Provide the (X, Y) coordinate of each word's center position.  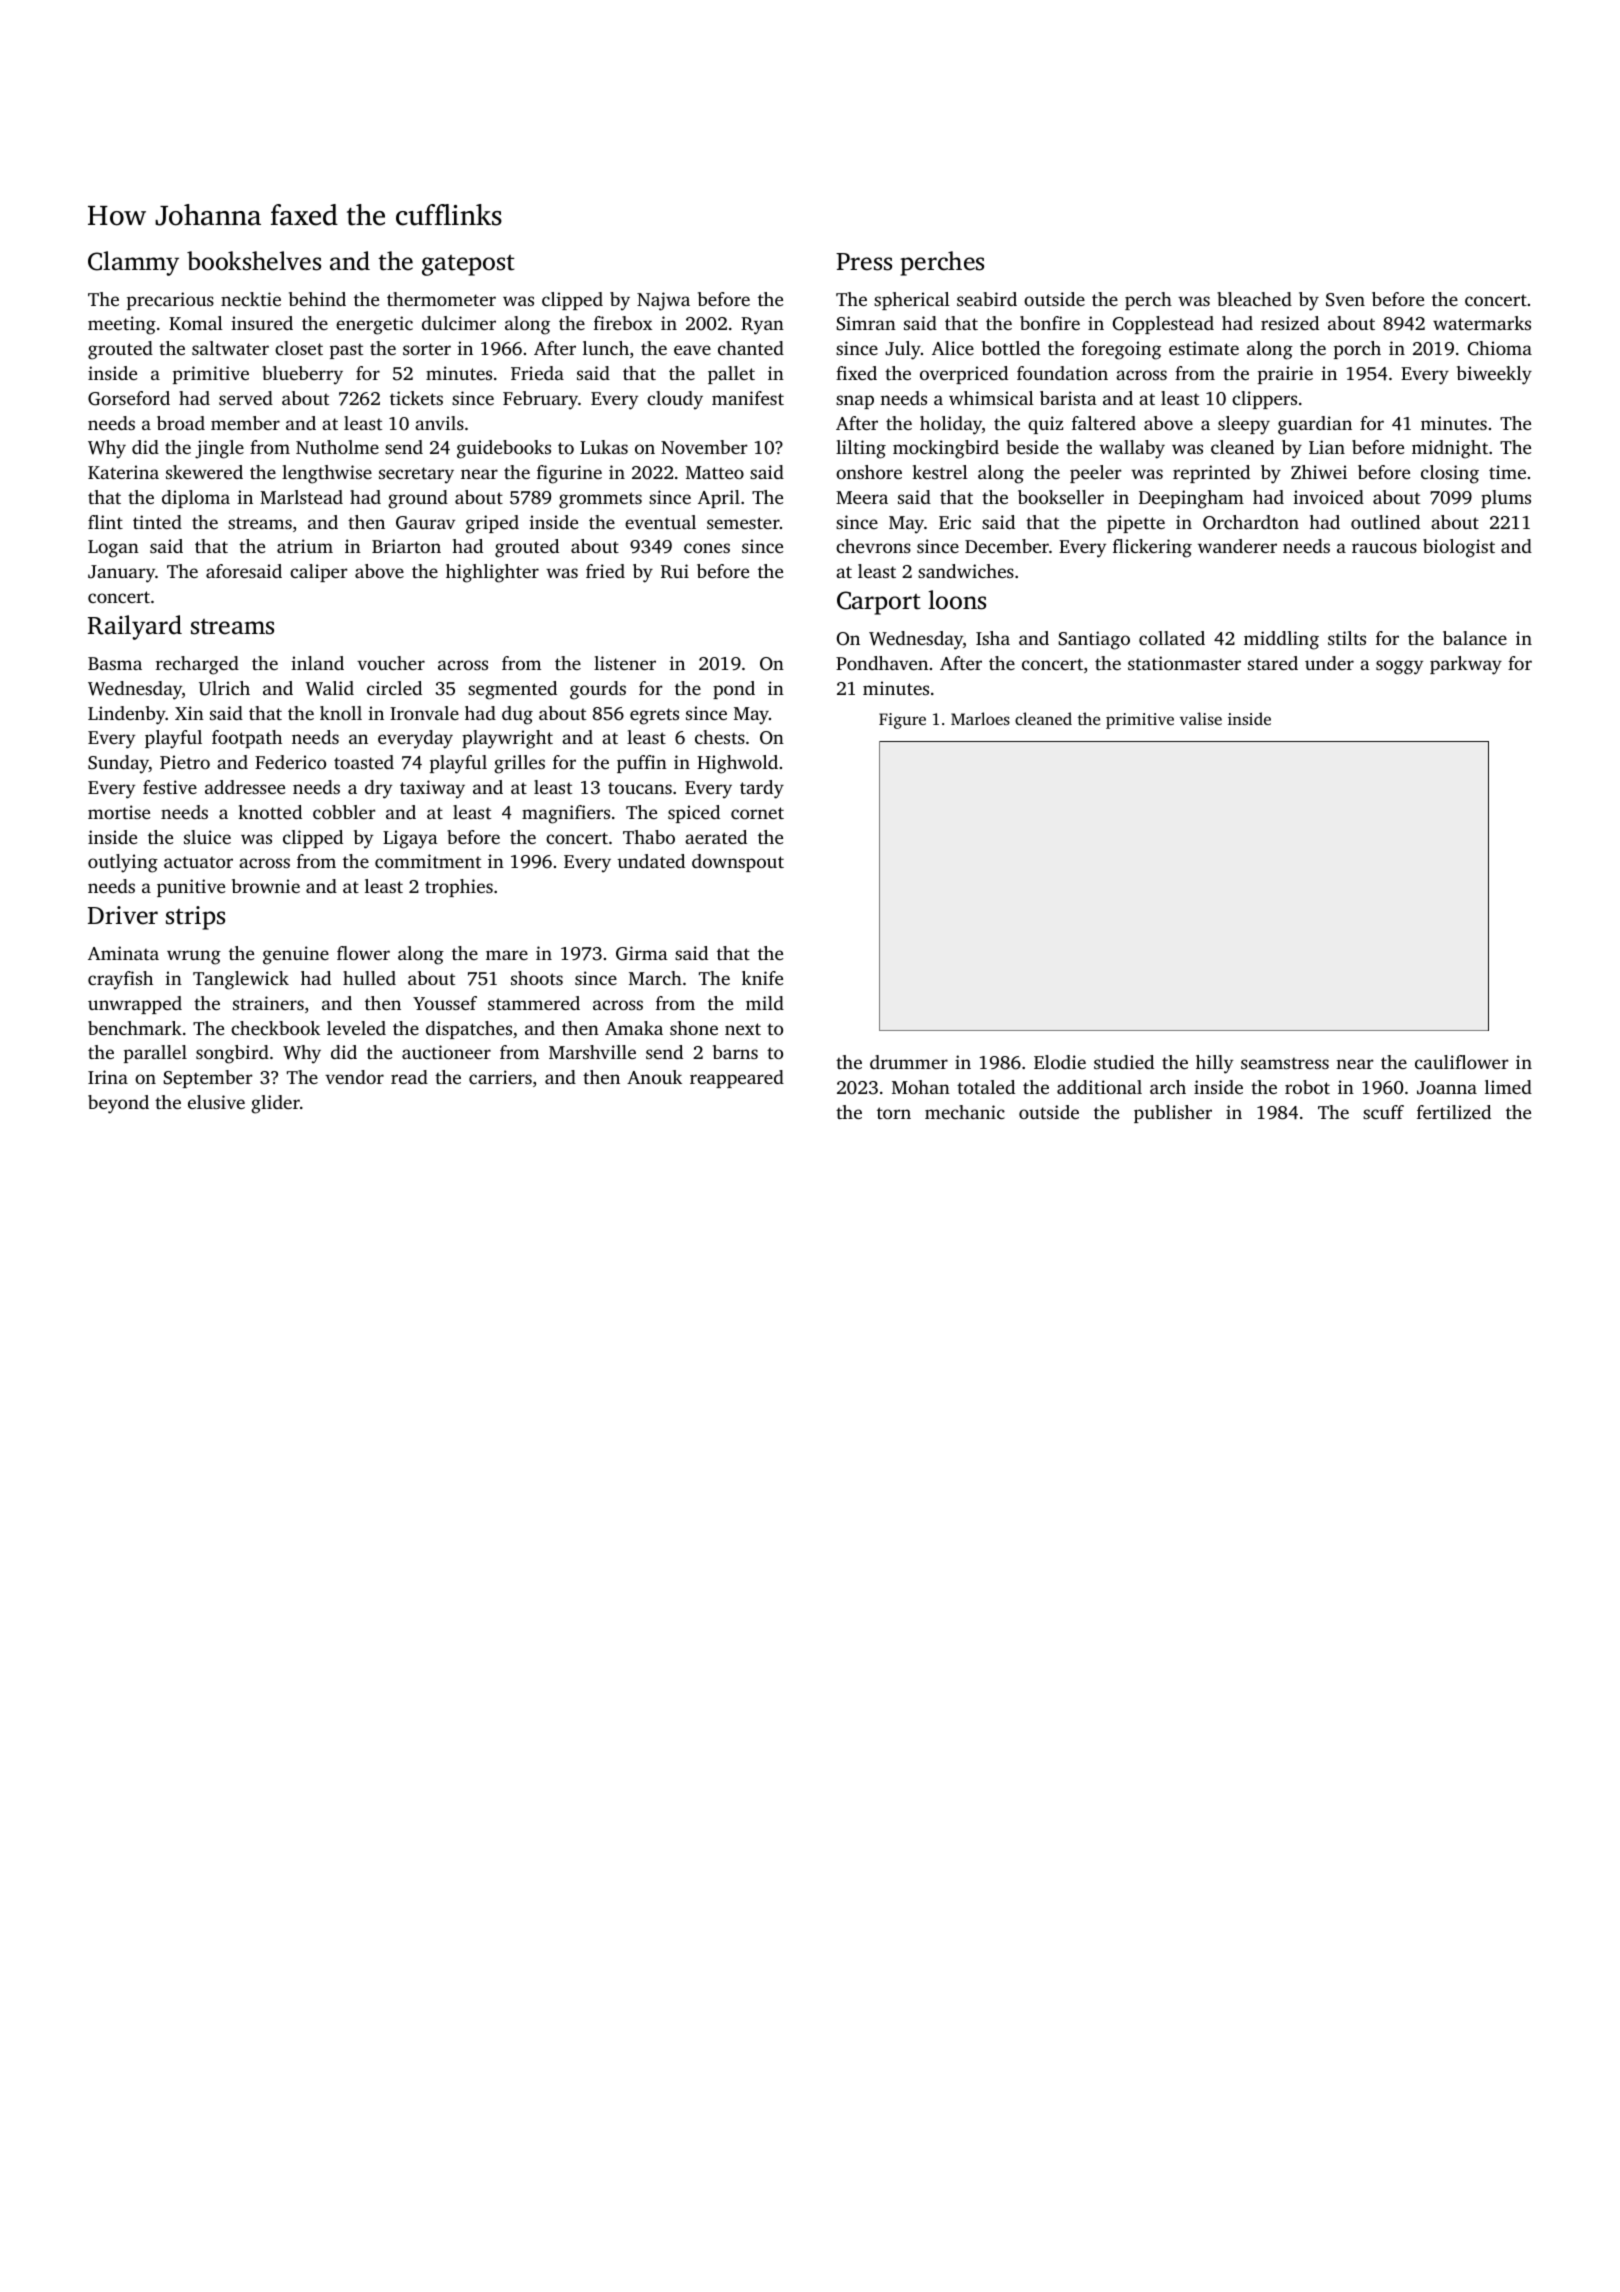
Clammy (133, 263)
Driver (123, 915)
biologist (1459, 548)
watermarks (1482, 323)
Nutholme (337, 447)
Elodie (1060, 1062)
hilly (1214, 1064)
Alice (953, 348)
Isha (993, 638)
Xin (189, 713)
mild (765, 1003)
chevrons (873, 546)
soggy (1399, 667)
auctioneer (446, 1052)
